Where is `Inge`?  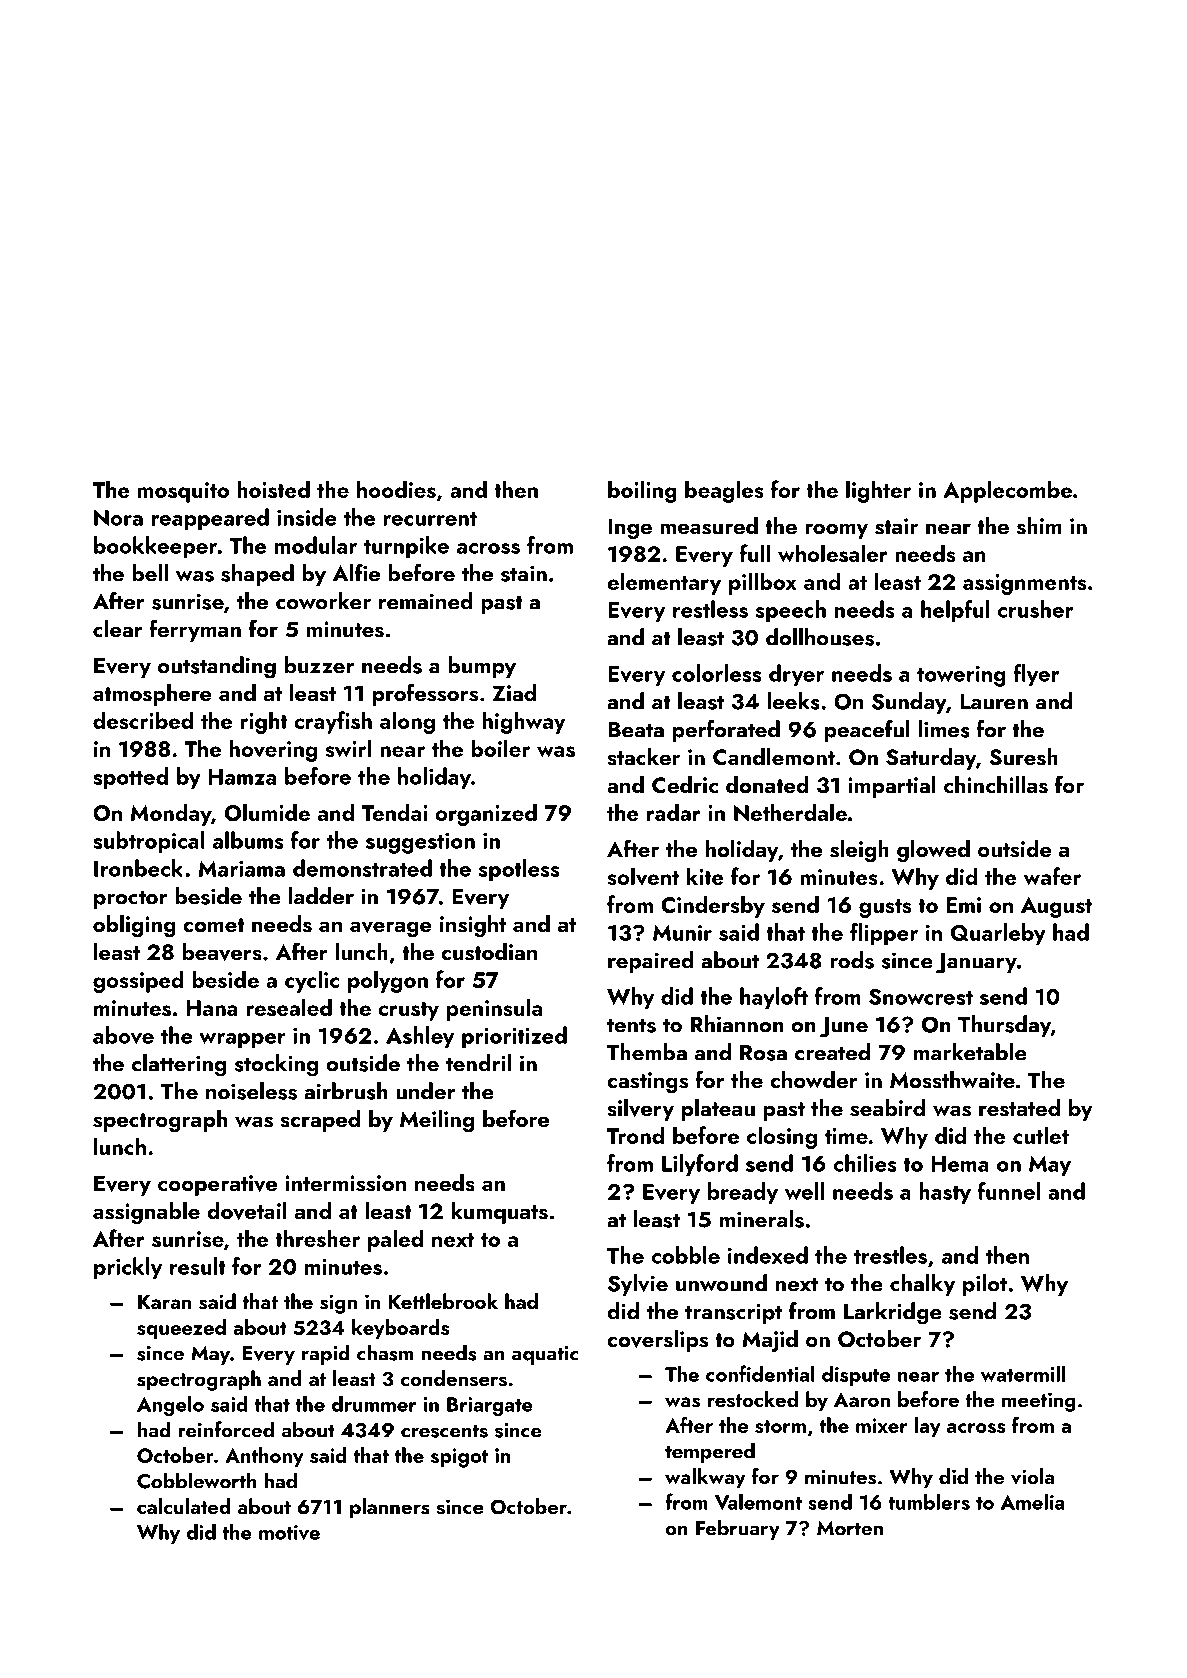
Inge is located at coordinates (630, 528).
